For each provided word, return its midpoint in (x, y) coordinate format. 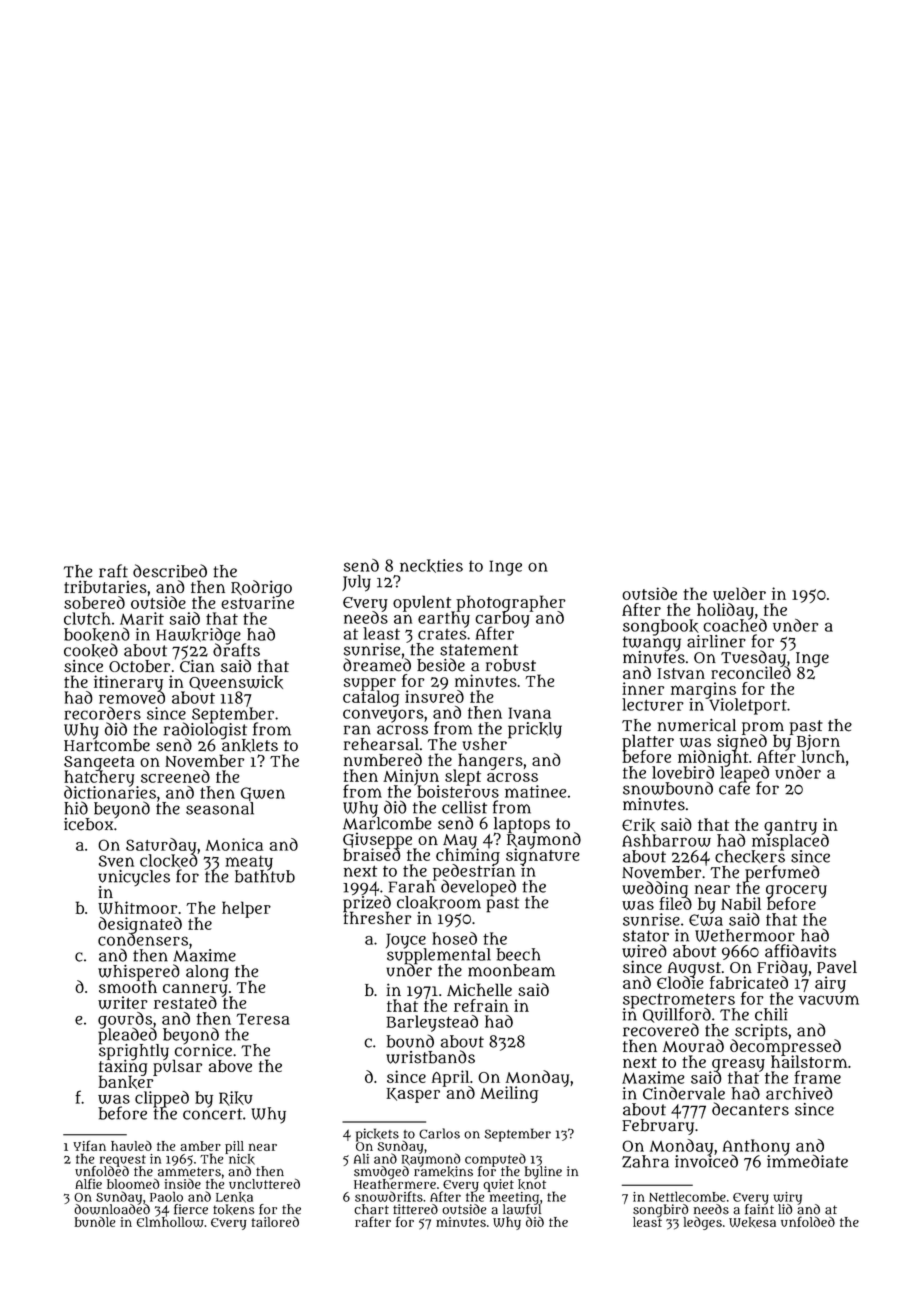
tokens (233, 1209)
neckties (431, 566)
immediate (807, 1161)
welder (739, 593)
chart (371, 1209)
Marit (142, 618)
